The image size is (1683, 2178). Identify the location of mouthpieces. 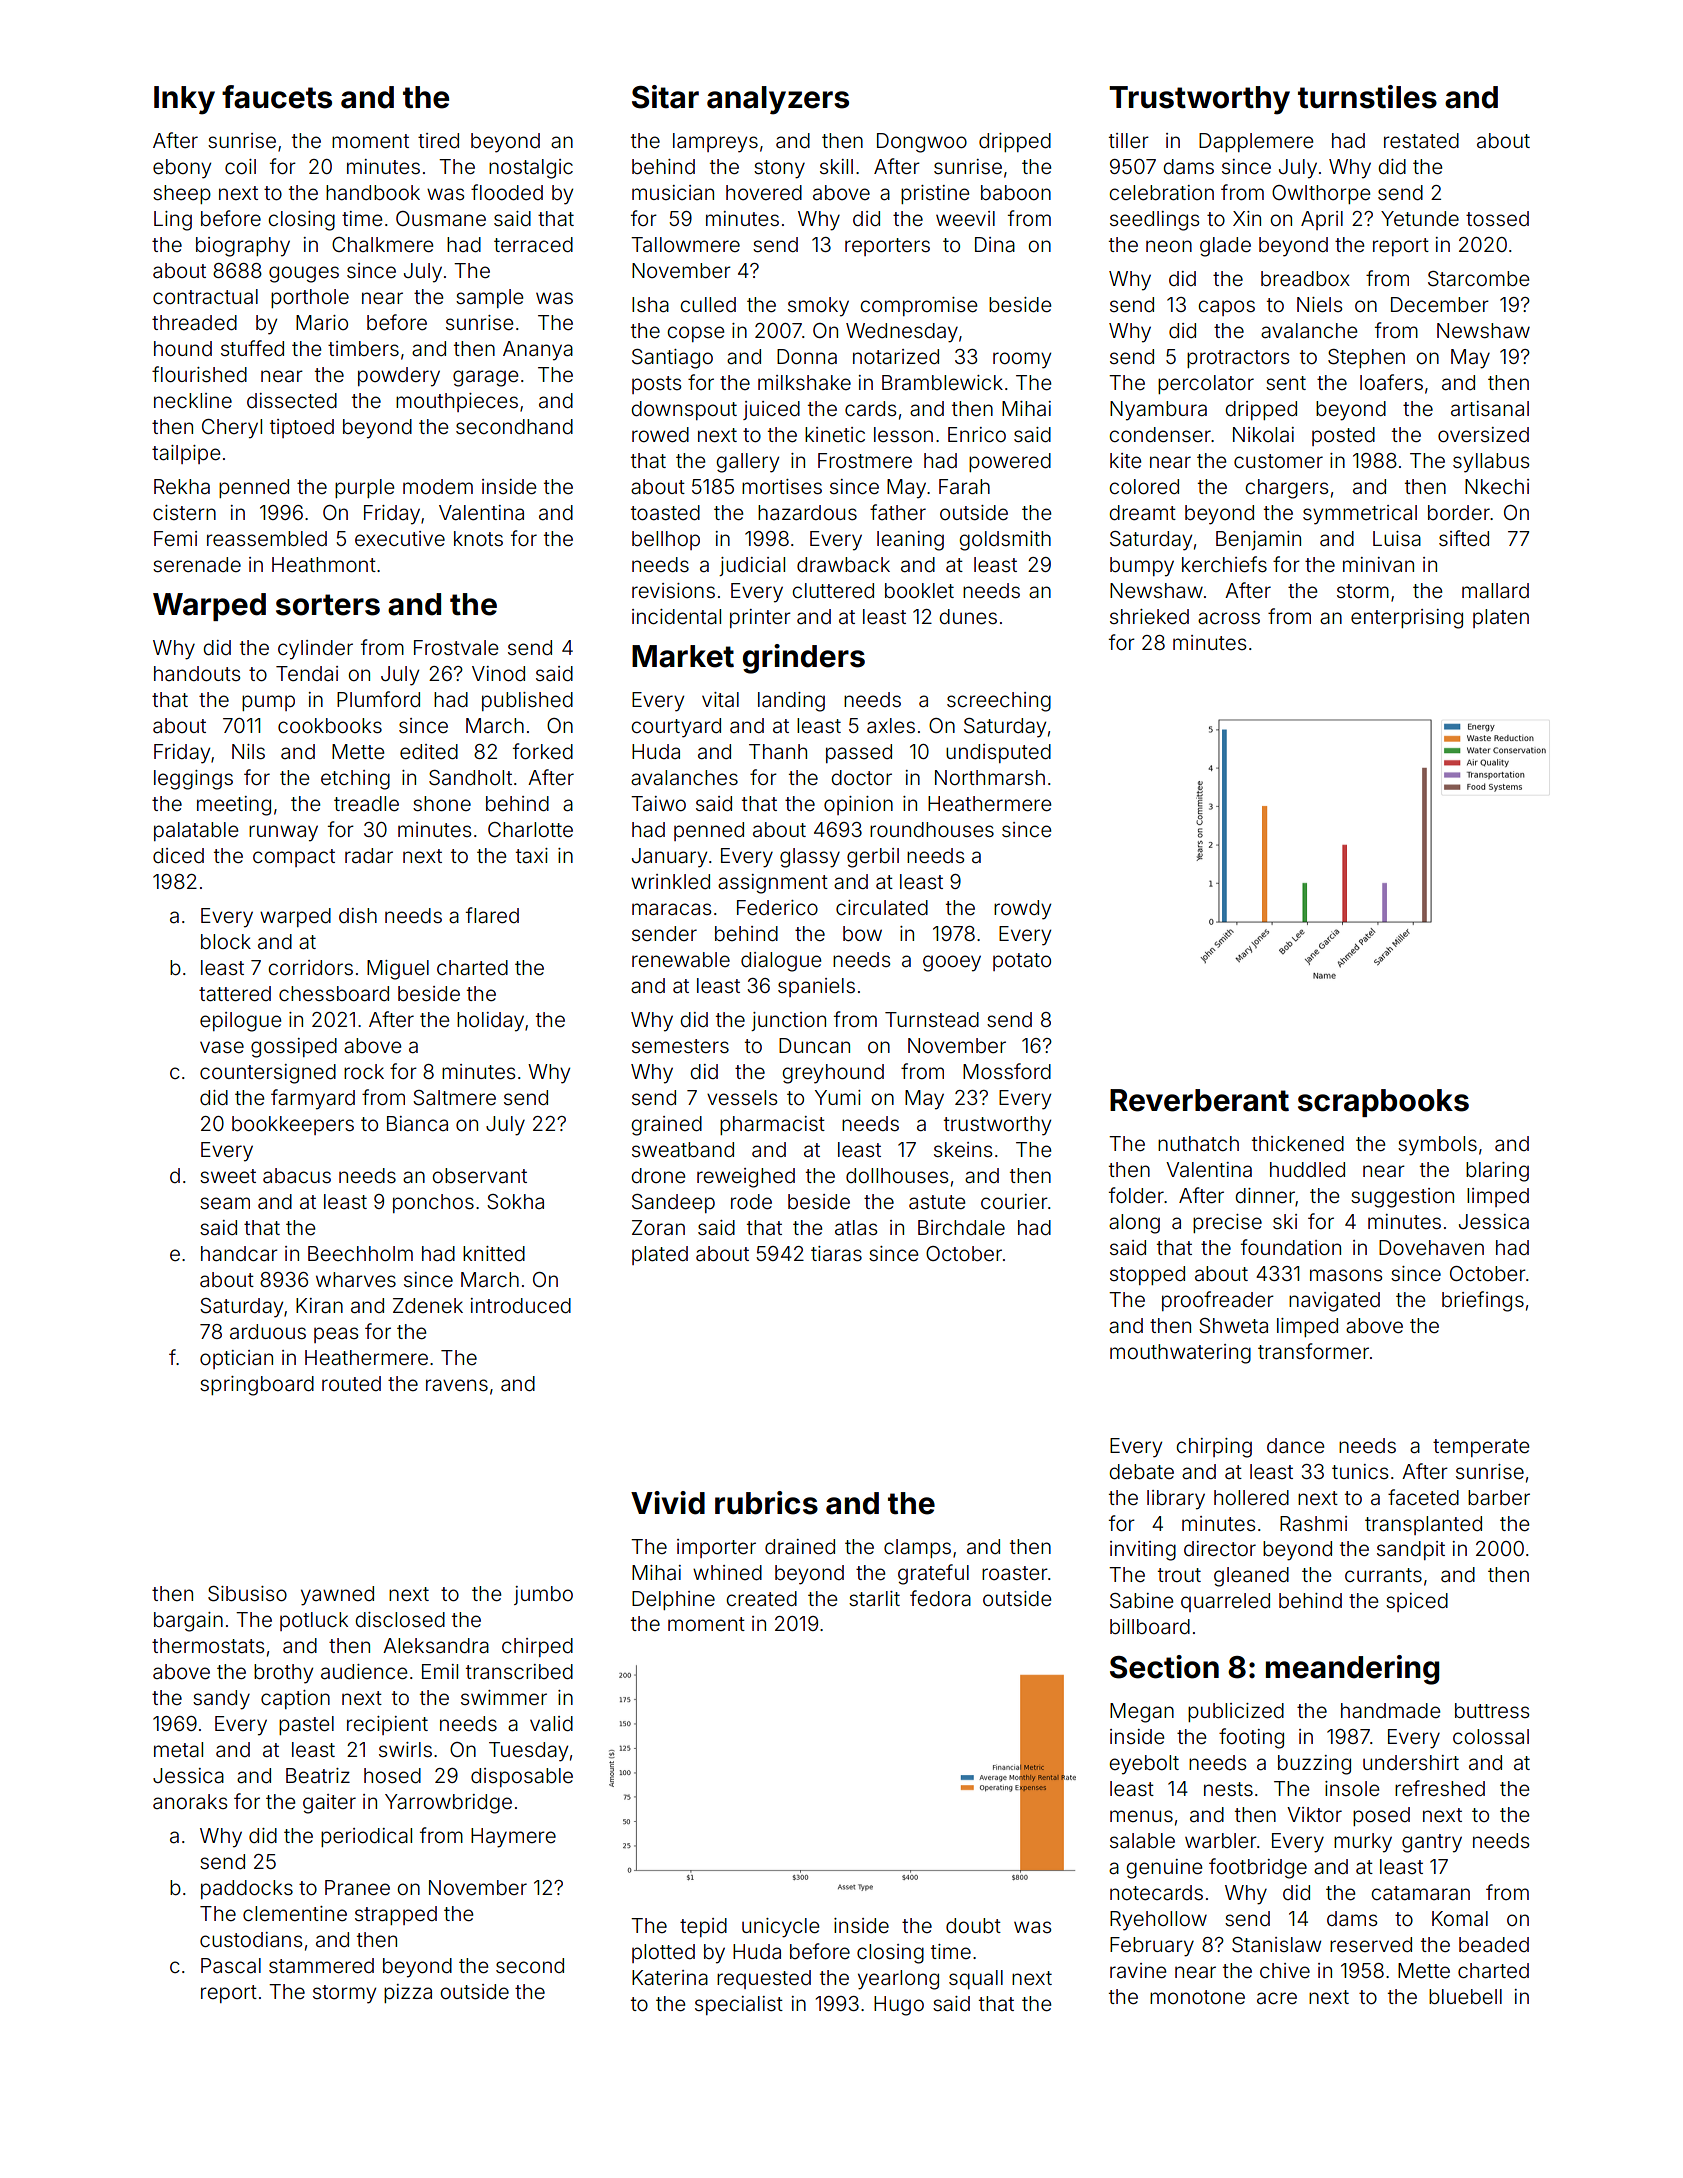
(457, 402).
